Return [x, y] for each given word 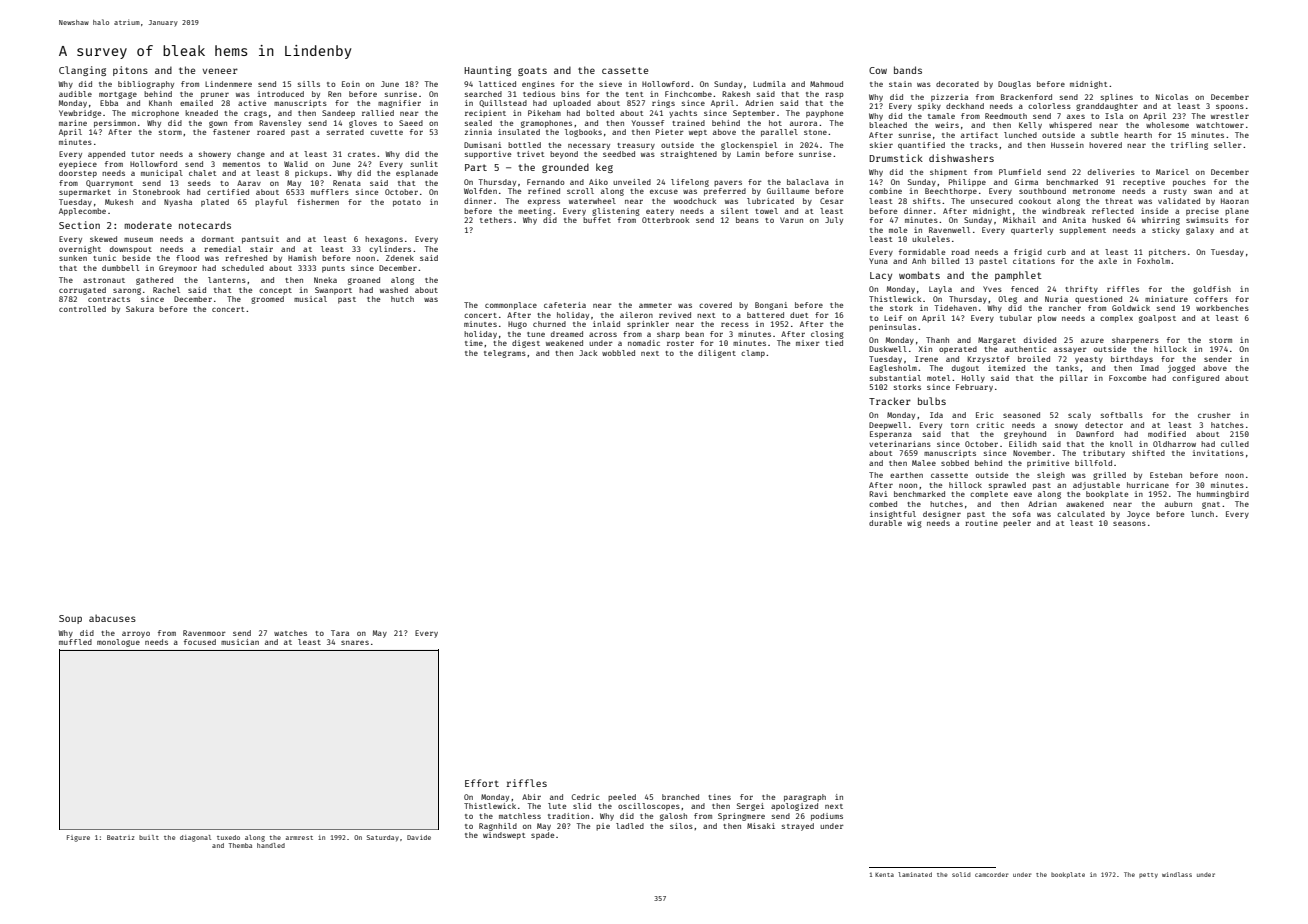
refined [544, 191]
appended [106, 155]
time [474, 343]
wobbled [618, 353]
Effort [482, 783]
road [960, 252]
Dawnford [1095, 434]
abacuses [112, 618]
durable [885, 523]
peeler [1017, 524]
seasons [1129, 523]
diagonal [195, 838]
